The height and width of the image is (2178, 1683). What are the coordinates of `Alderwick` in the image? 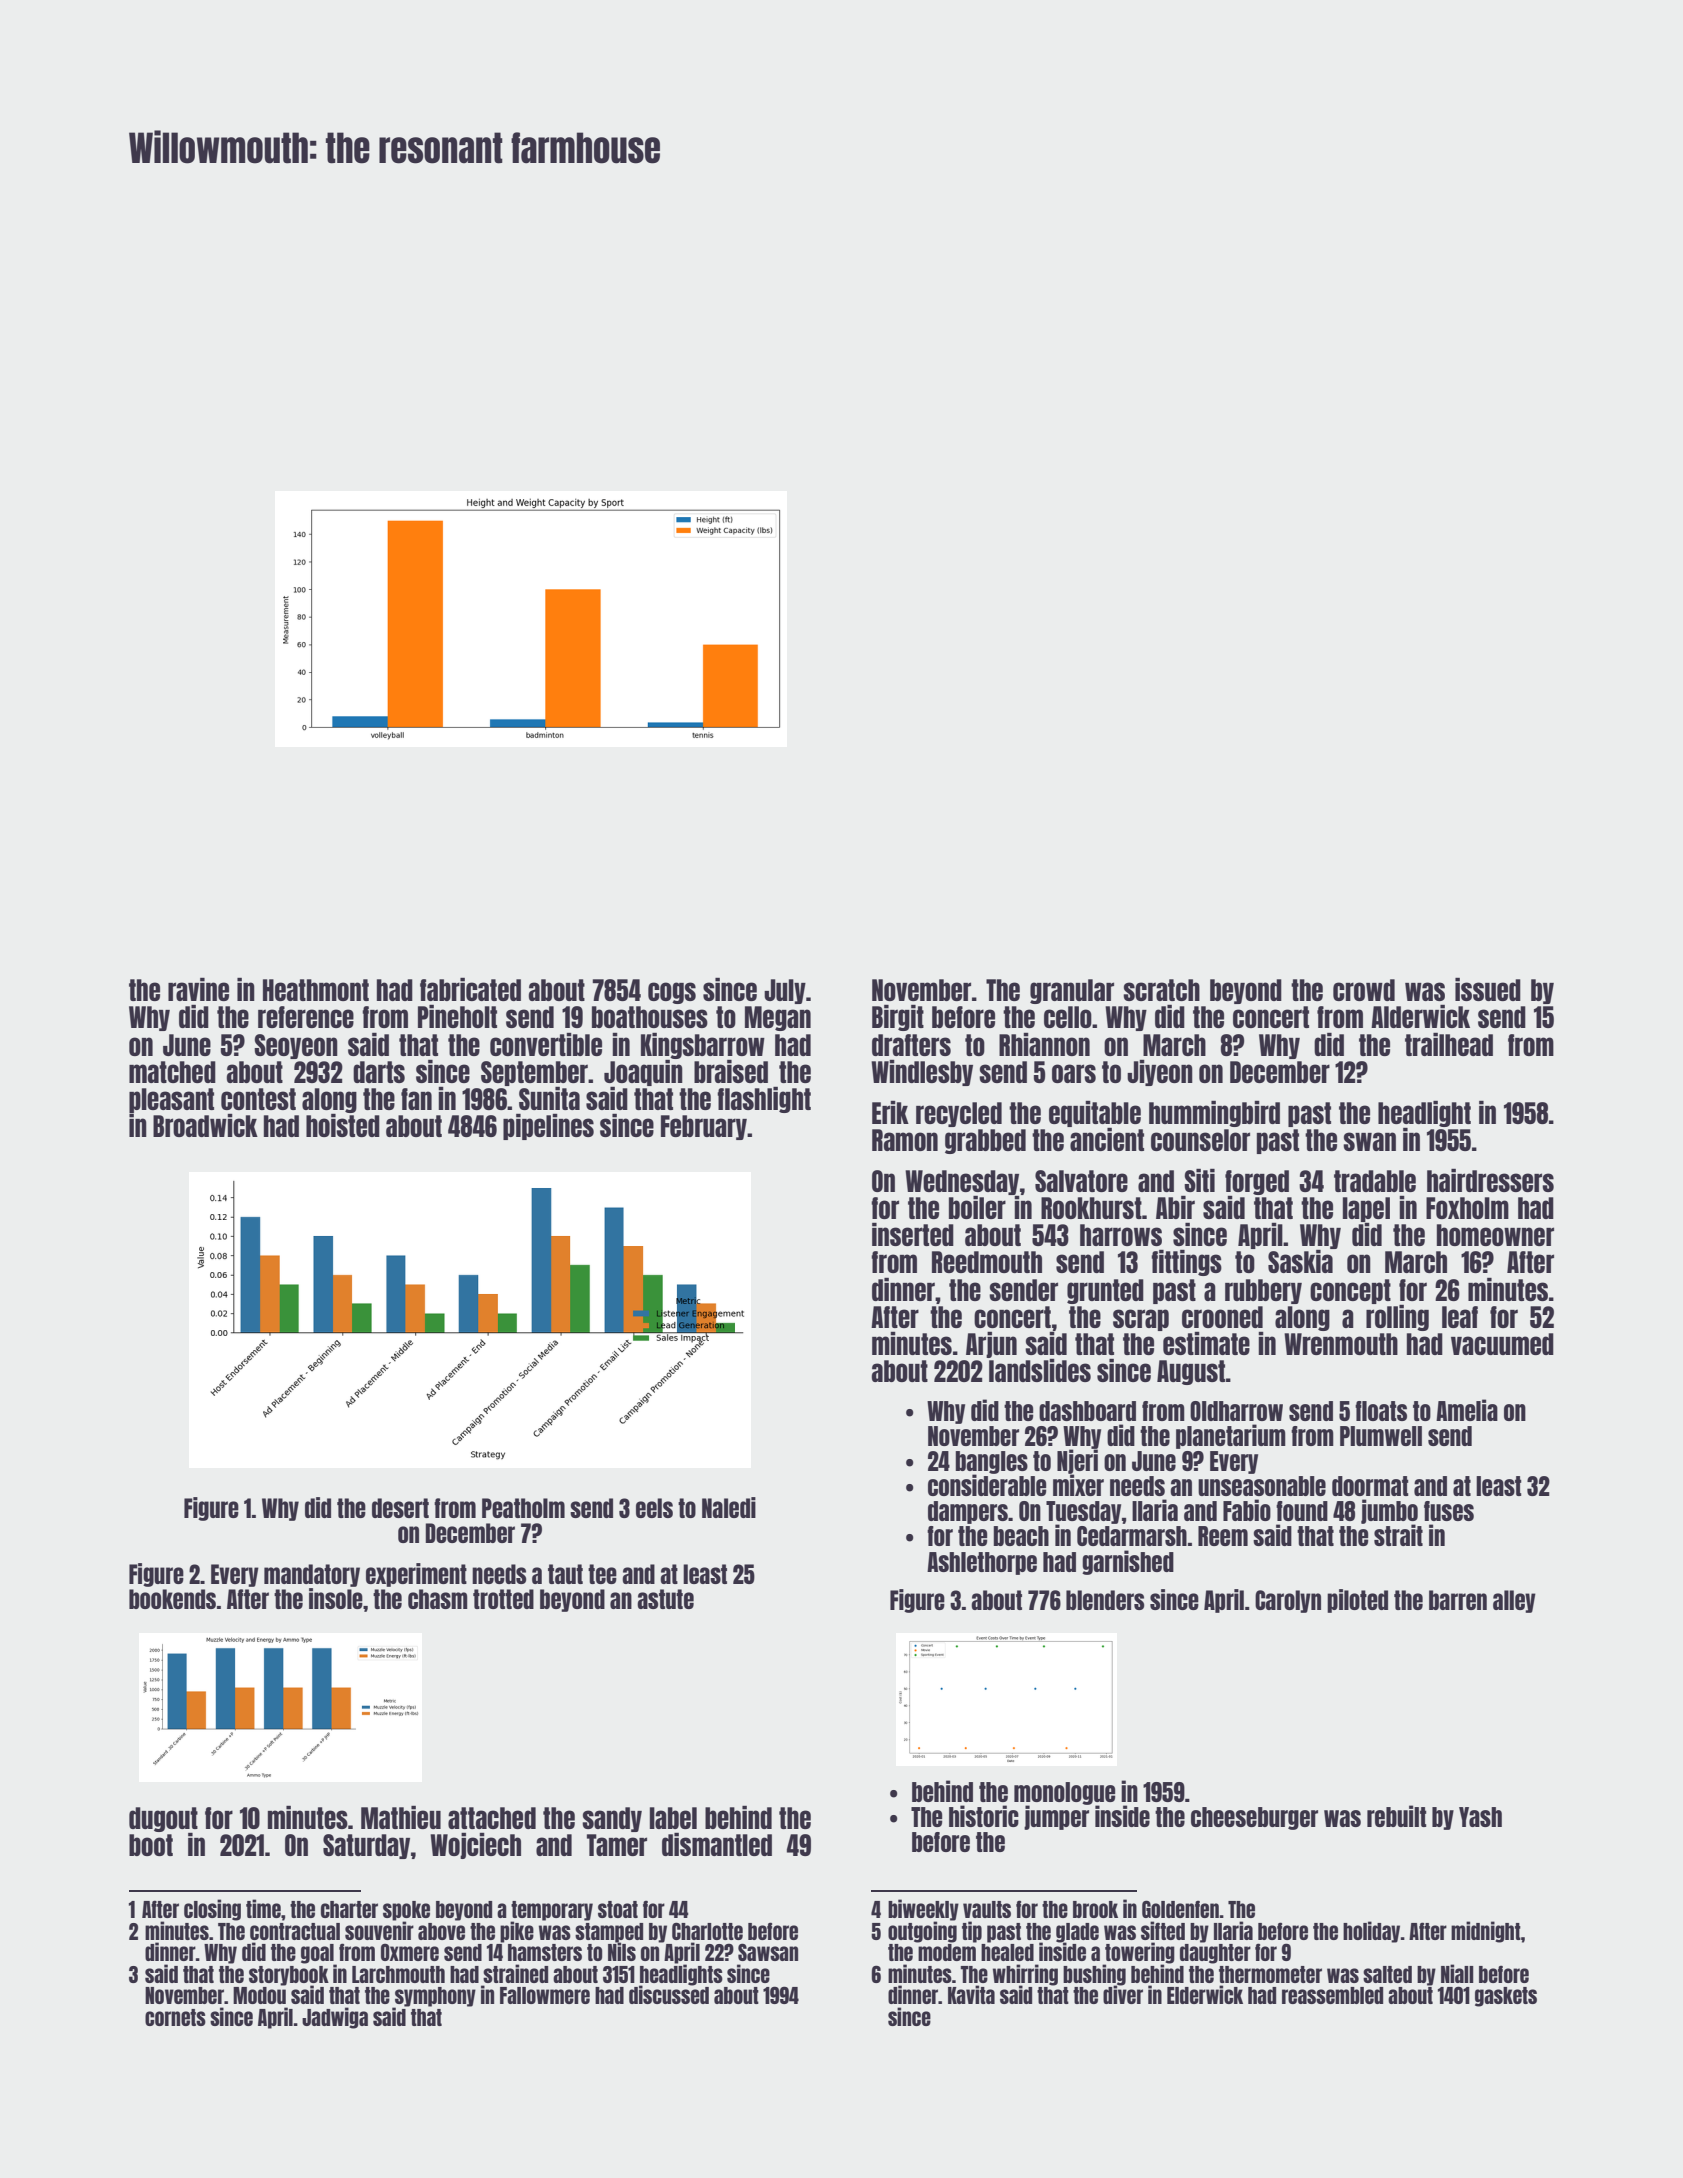 It's located at (1420, 1016).
